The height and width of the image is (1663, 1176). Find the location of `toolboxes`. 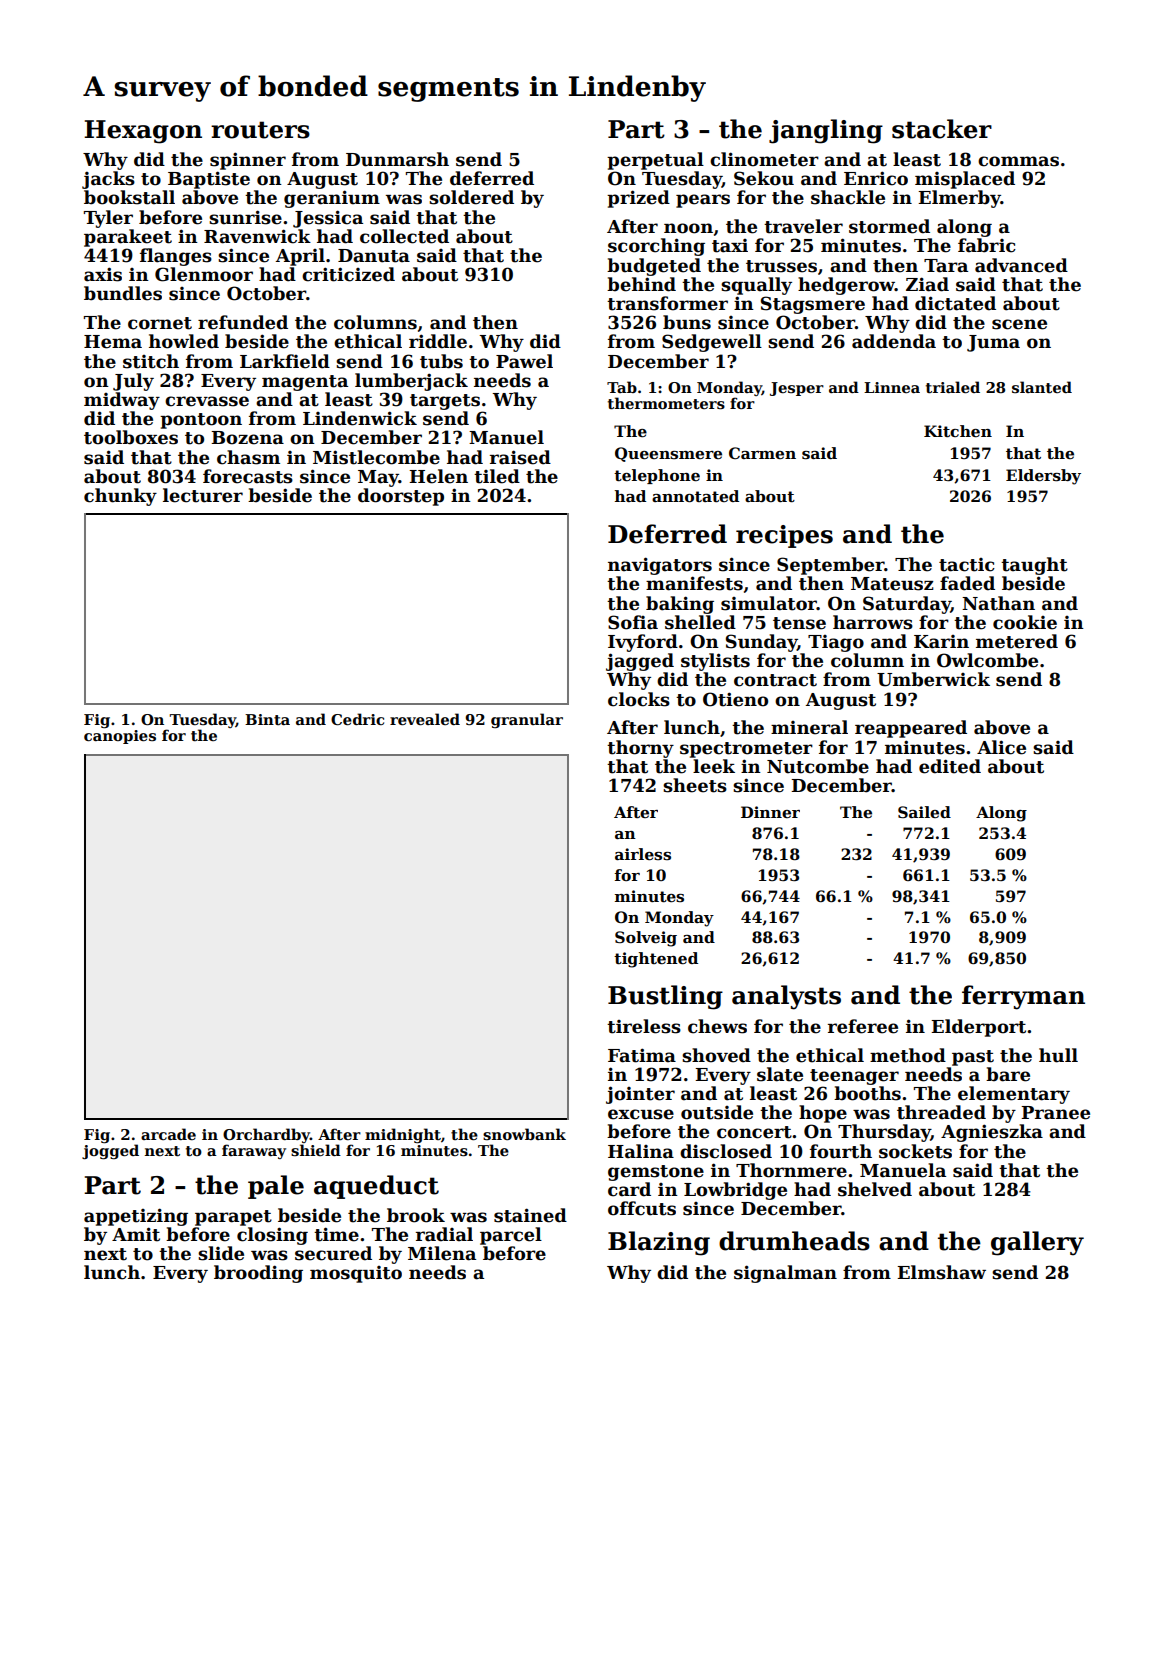

toolboxes is located at coordinates (131, 437).
